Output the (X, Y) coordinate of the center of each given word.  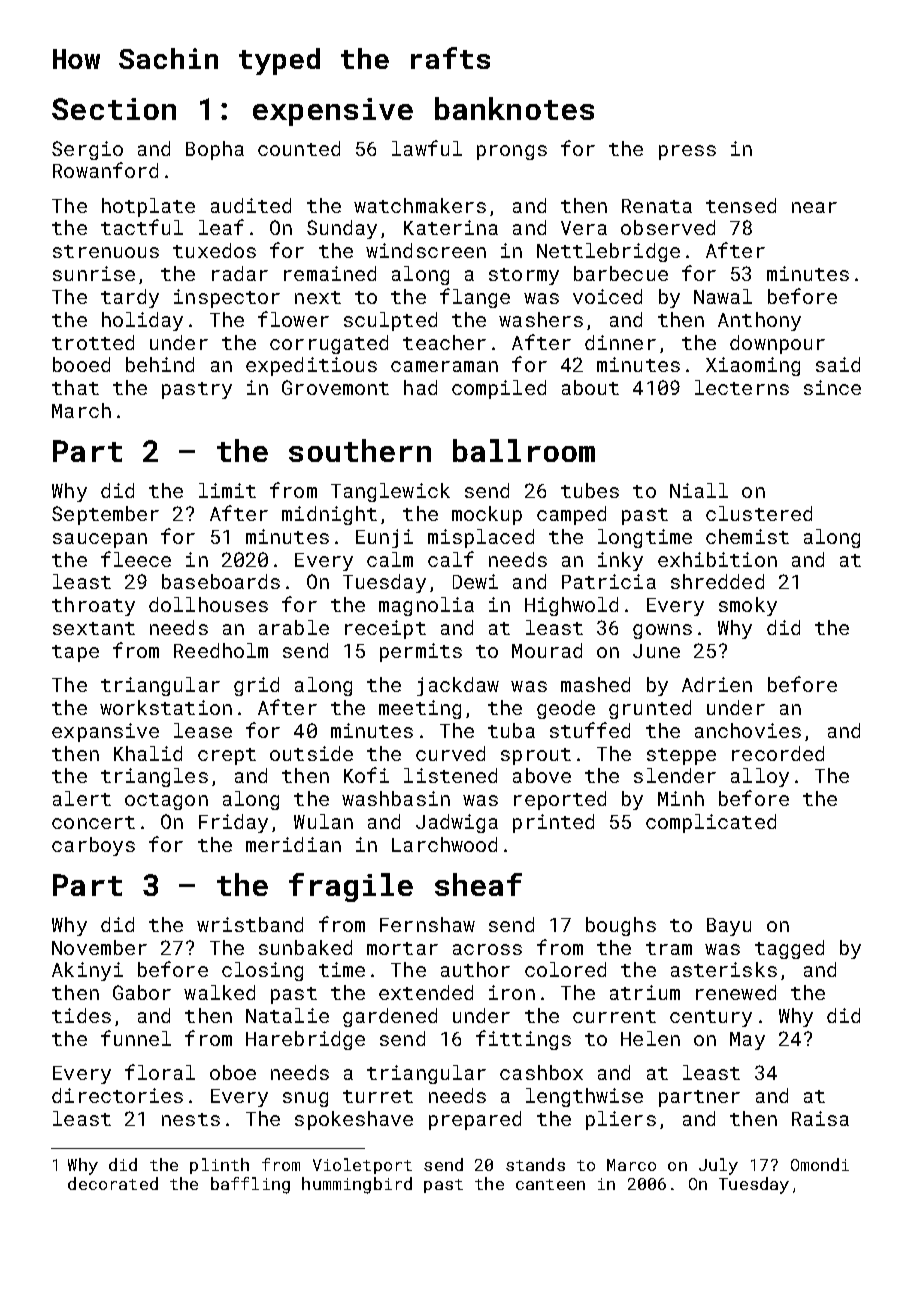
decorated (113, 1183)
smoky (748, 606)
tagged (789, 949)
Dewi (475, 581)
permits (421, 652)
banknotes (514, 108)
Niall (699, 490)
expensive (333, 112)
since (832, 387)
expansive (105, 732)
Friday (233, 823)
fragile (351, 887)
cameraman (444, 366)
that (75, 387)
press (687, 152)
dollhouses (208, 604)
